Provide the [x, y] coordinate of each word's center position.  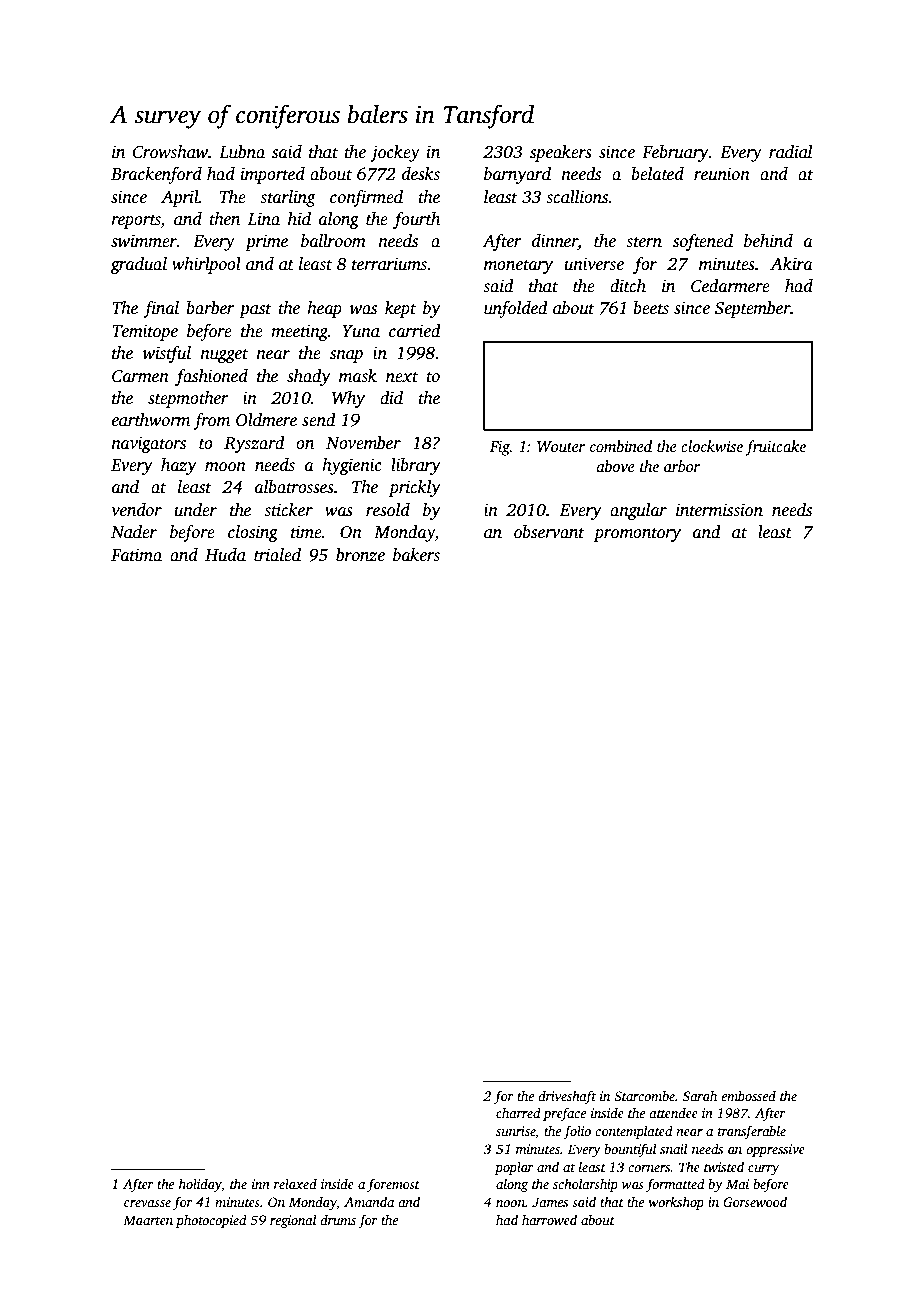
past [255, 310]
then [224, 219]
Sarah [700, 1096]
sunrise [516, 1132]
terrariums [389, 264]
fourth [416, 220]
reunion [722, 174]
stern [644, 242]
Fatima [136, 555]
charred [518, 1112]
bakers [416, 555]
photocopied [211, 1221]
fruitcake [775, 448]
